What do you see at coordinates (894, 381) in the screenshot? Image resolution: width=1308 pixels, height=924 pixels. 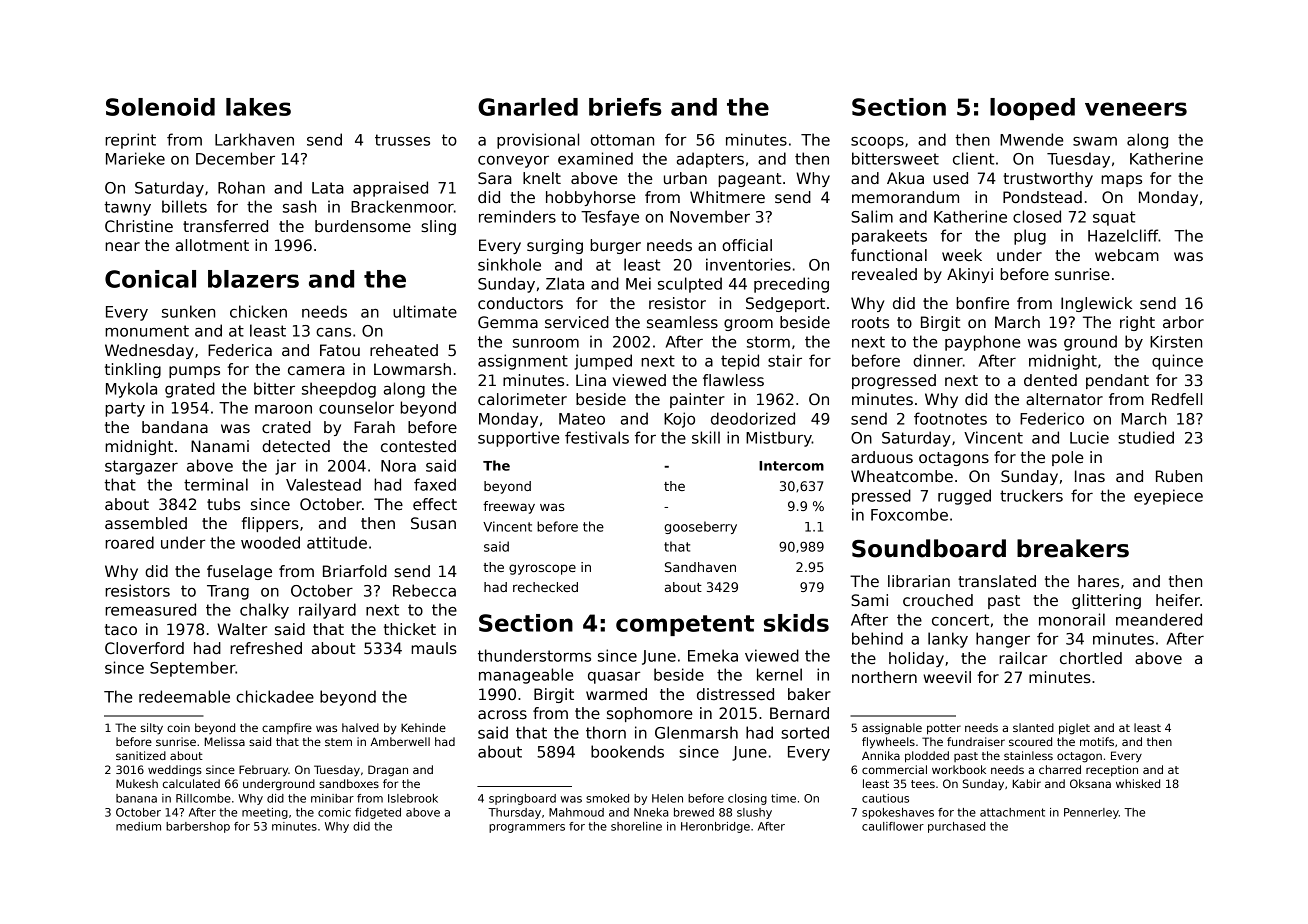 I see `progressed` at bounding box center [894, 381].
